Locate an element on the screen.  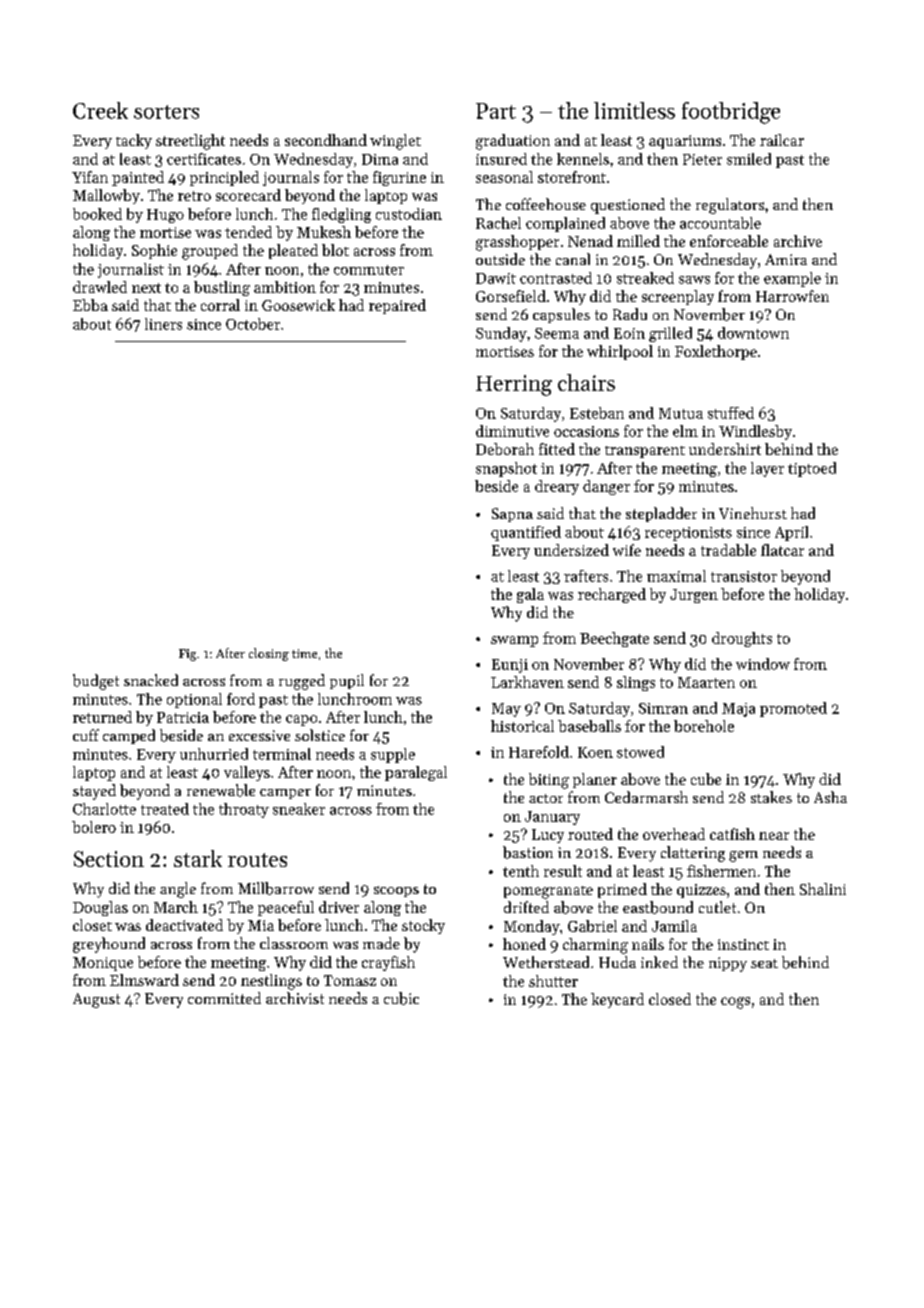
cubic is located at coordinates (401, 998).
